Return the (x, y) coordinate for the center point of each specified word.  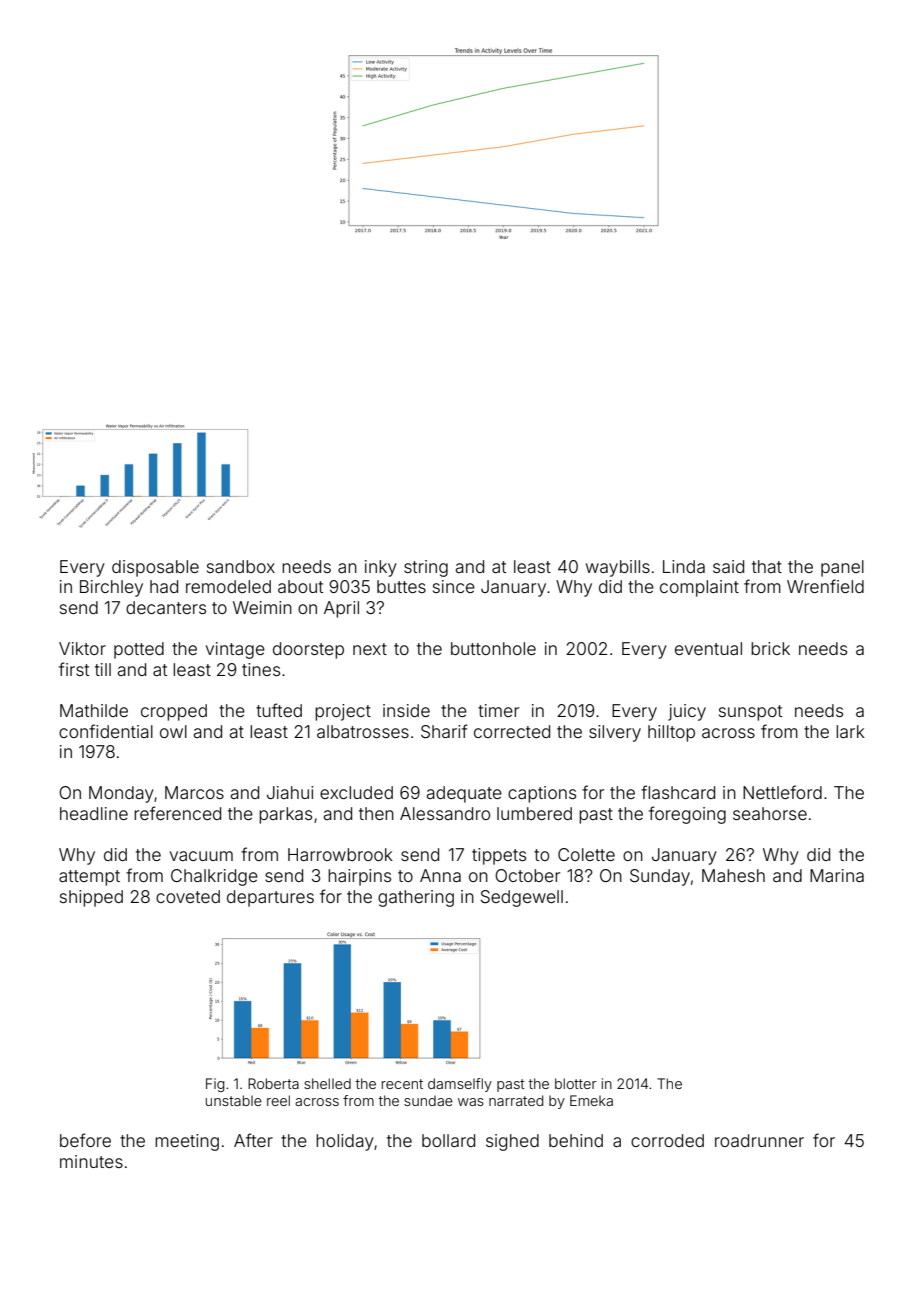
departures (270, 898)
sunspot (750, 713)
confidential (106, 731)
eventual (708, 648)
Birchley (111, 588)
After (253, 1140)
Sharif (444, 731)
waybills (618, 568)
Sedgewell (522, 898)
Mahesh (733, 875)
